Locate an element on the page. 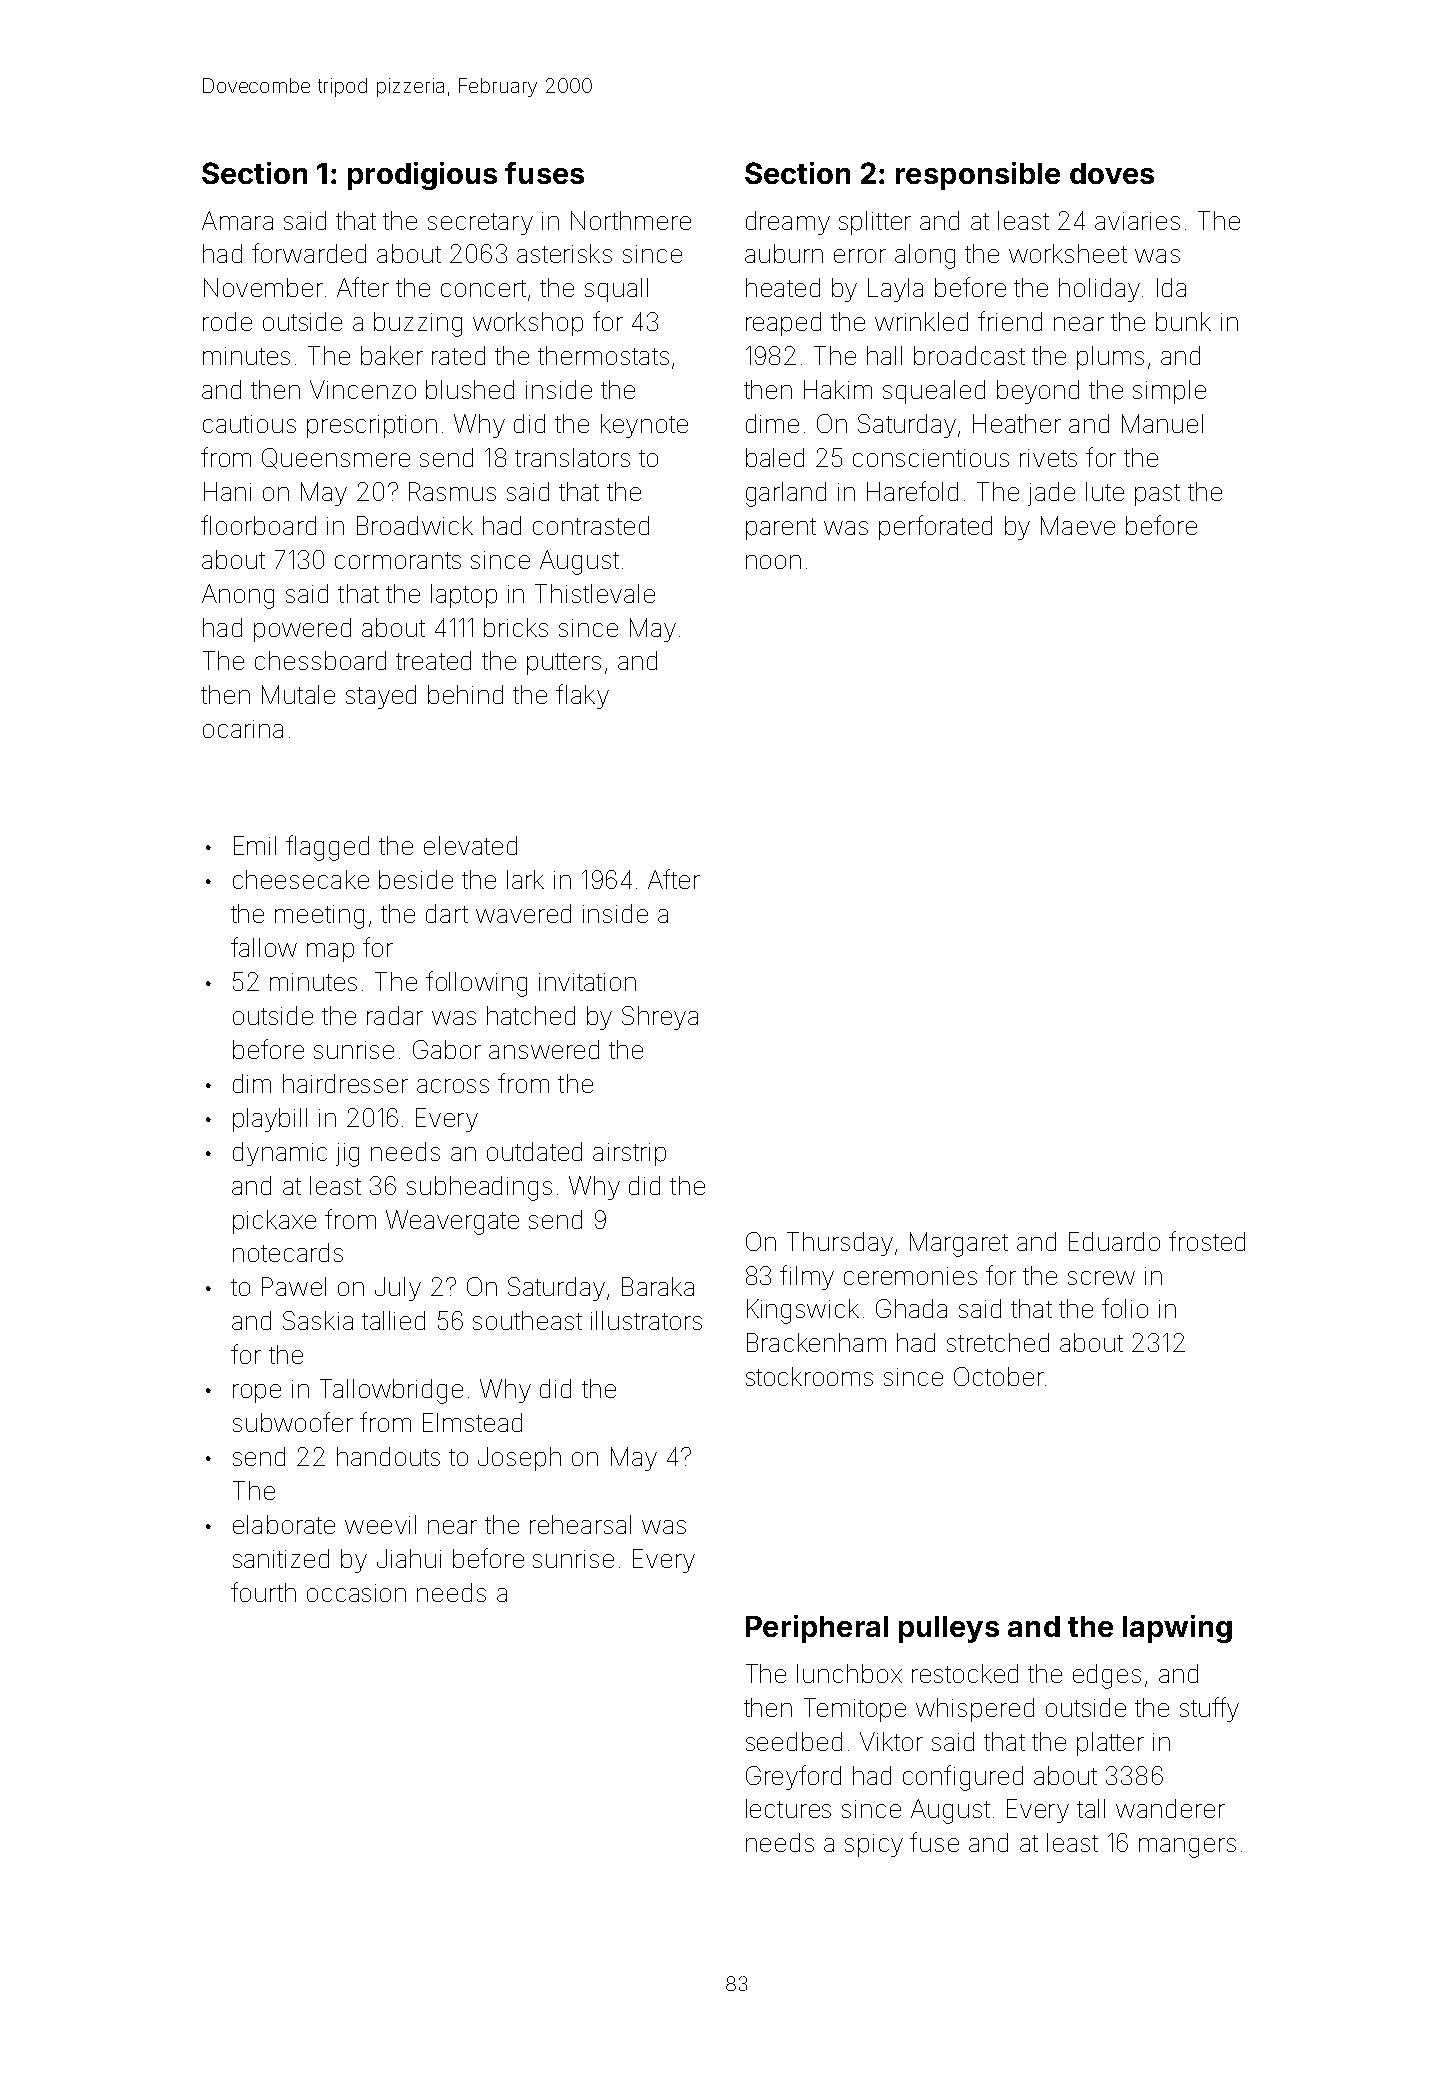 The image size is (1450, 2100). pulleys is located at coordinates (949, 1629).
